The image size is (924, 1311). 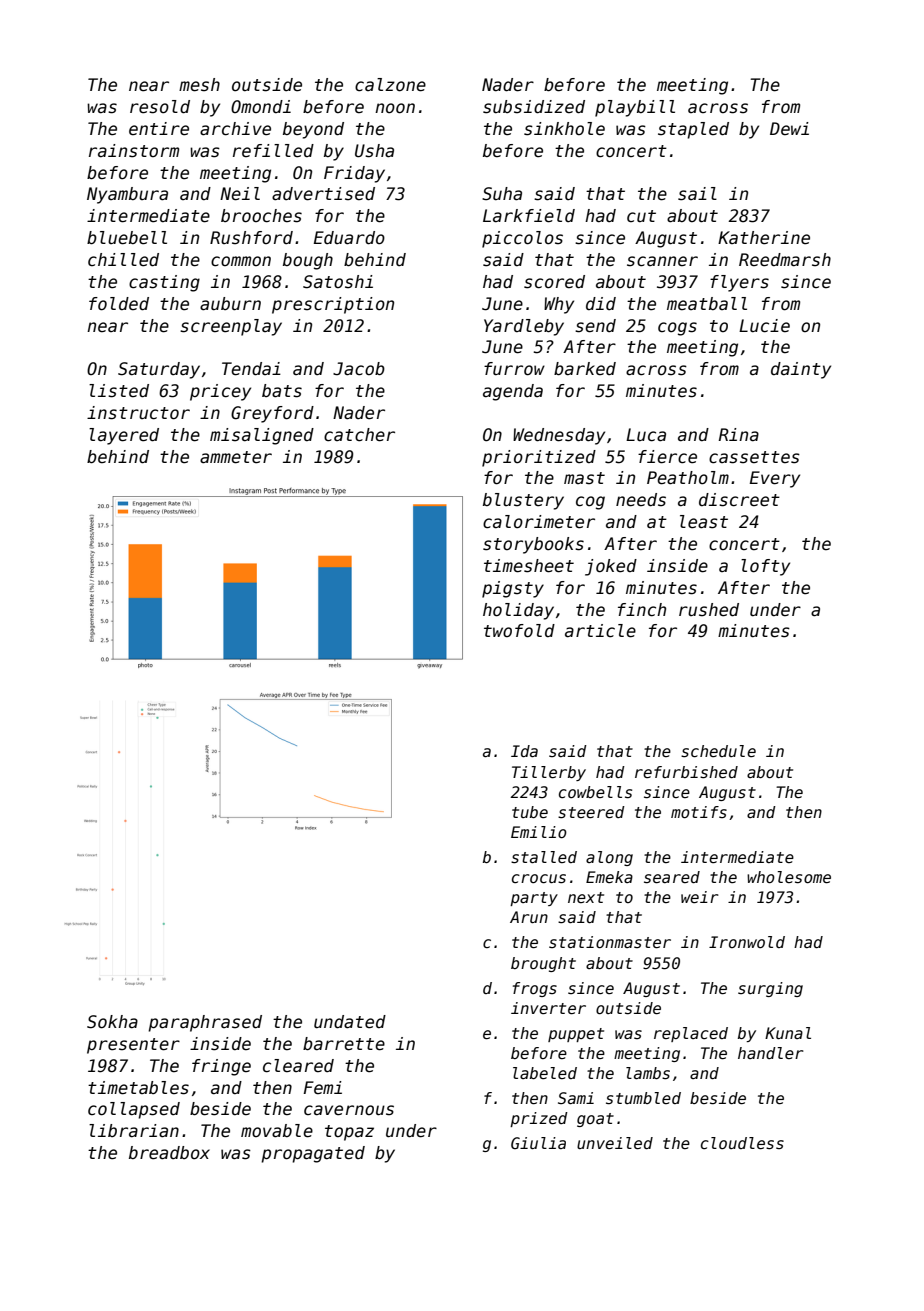 I want to click on frogs, so click(x=535, y=989).
